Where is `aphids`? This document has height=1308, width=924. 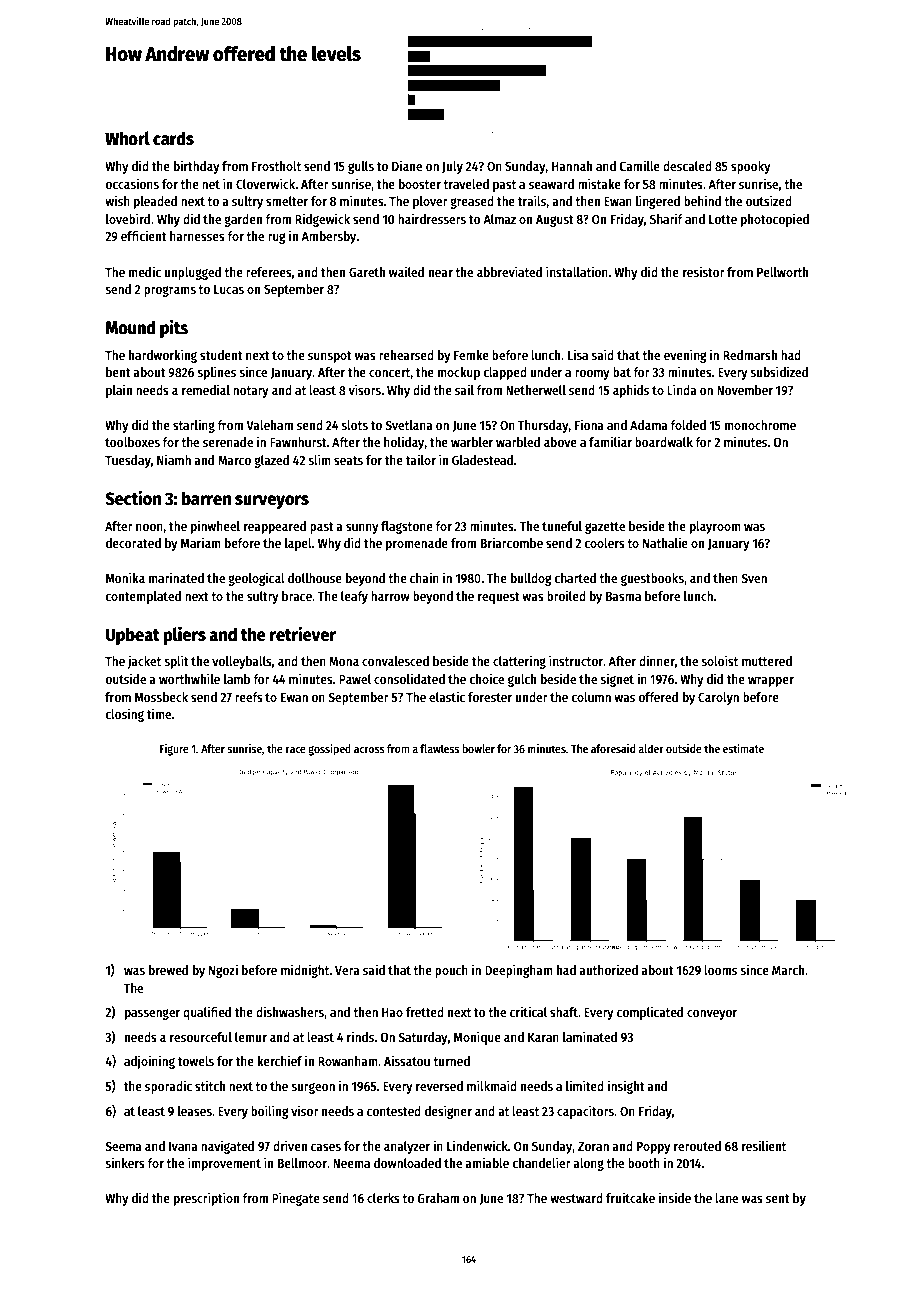 aphids is located at coordinates (631, 391).
